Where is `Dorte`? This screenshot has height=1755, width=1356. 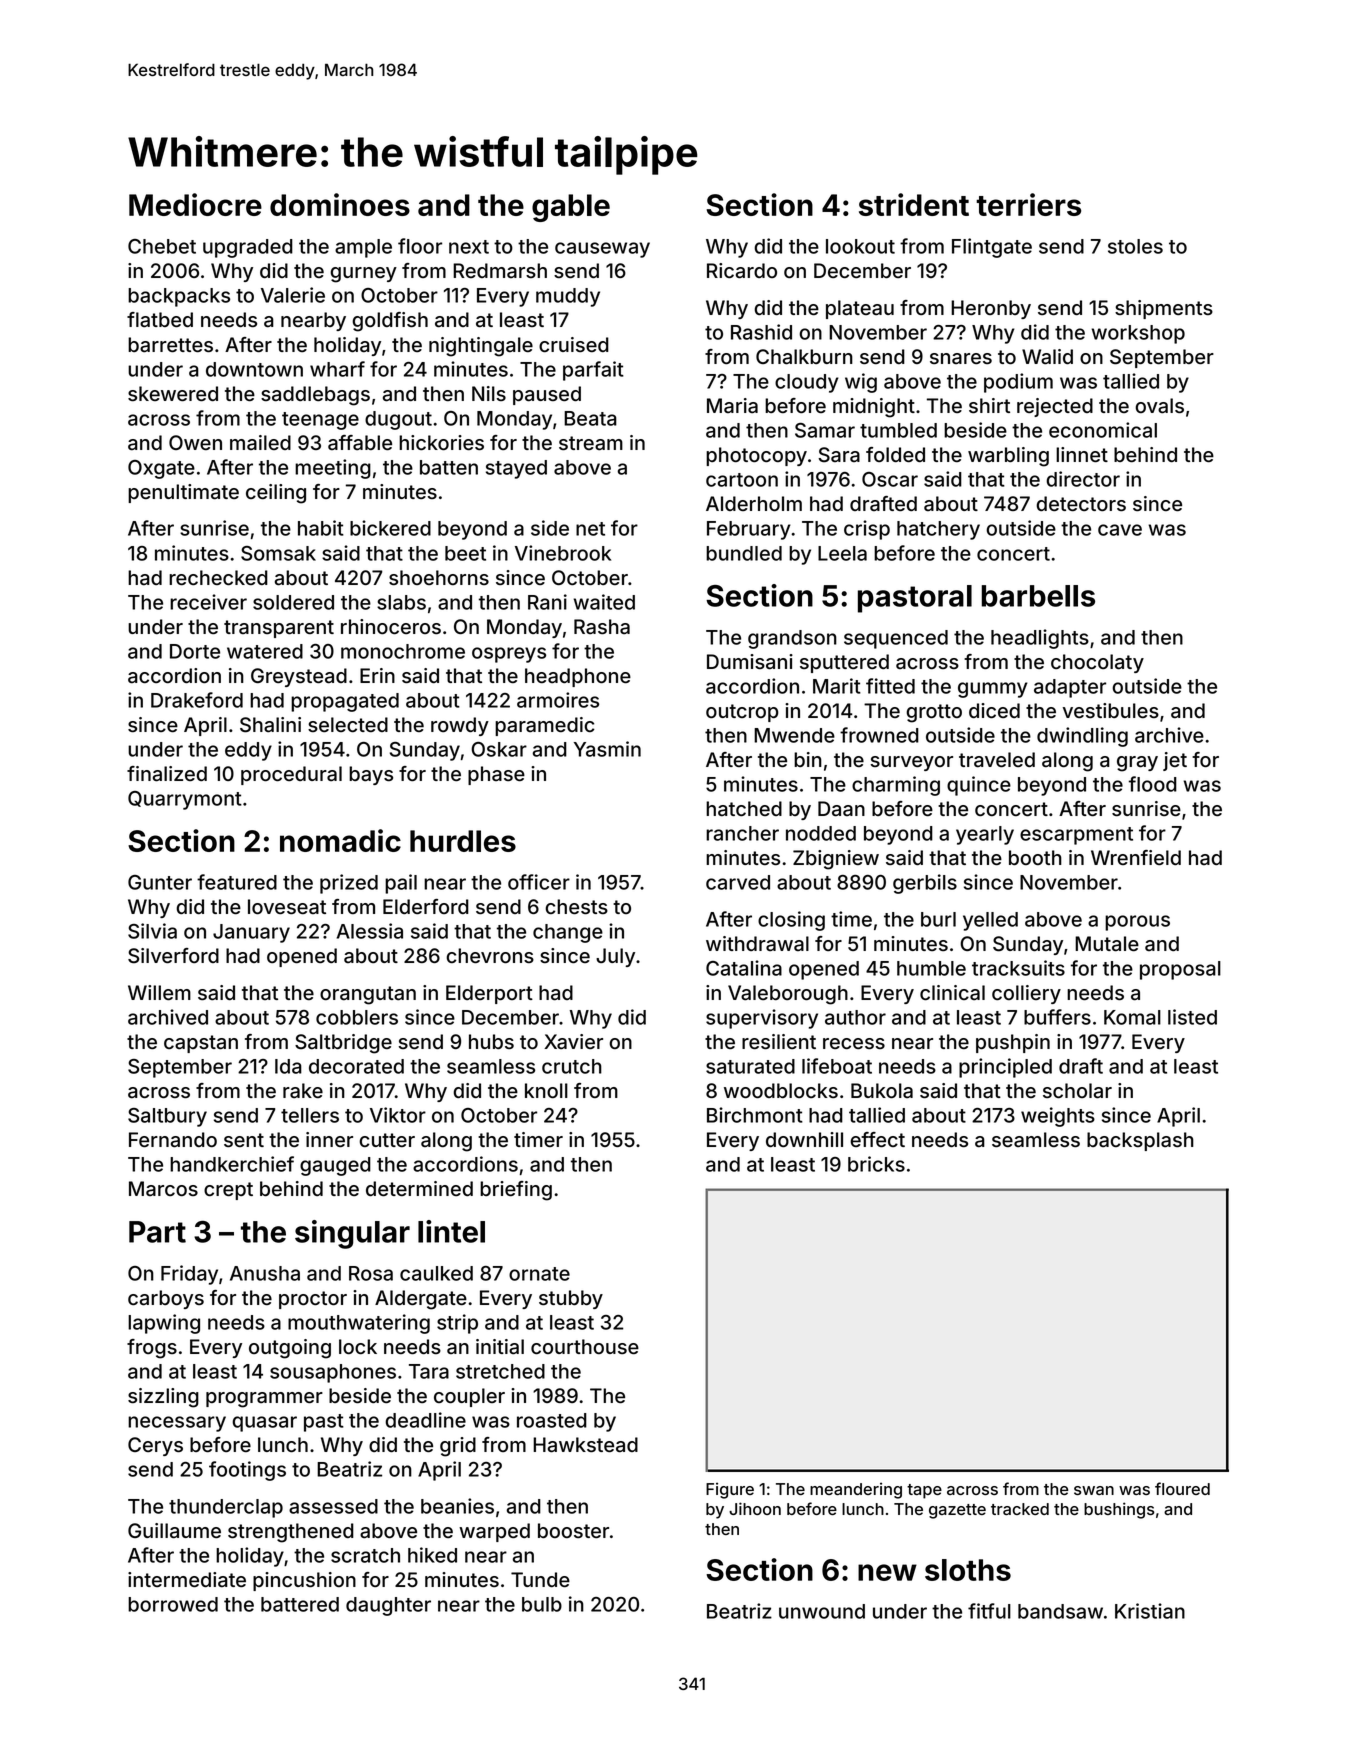
Dorte is located at coordinates (195, 651).
